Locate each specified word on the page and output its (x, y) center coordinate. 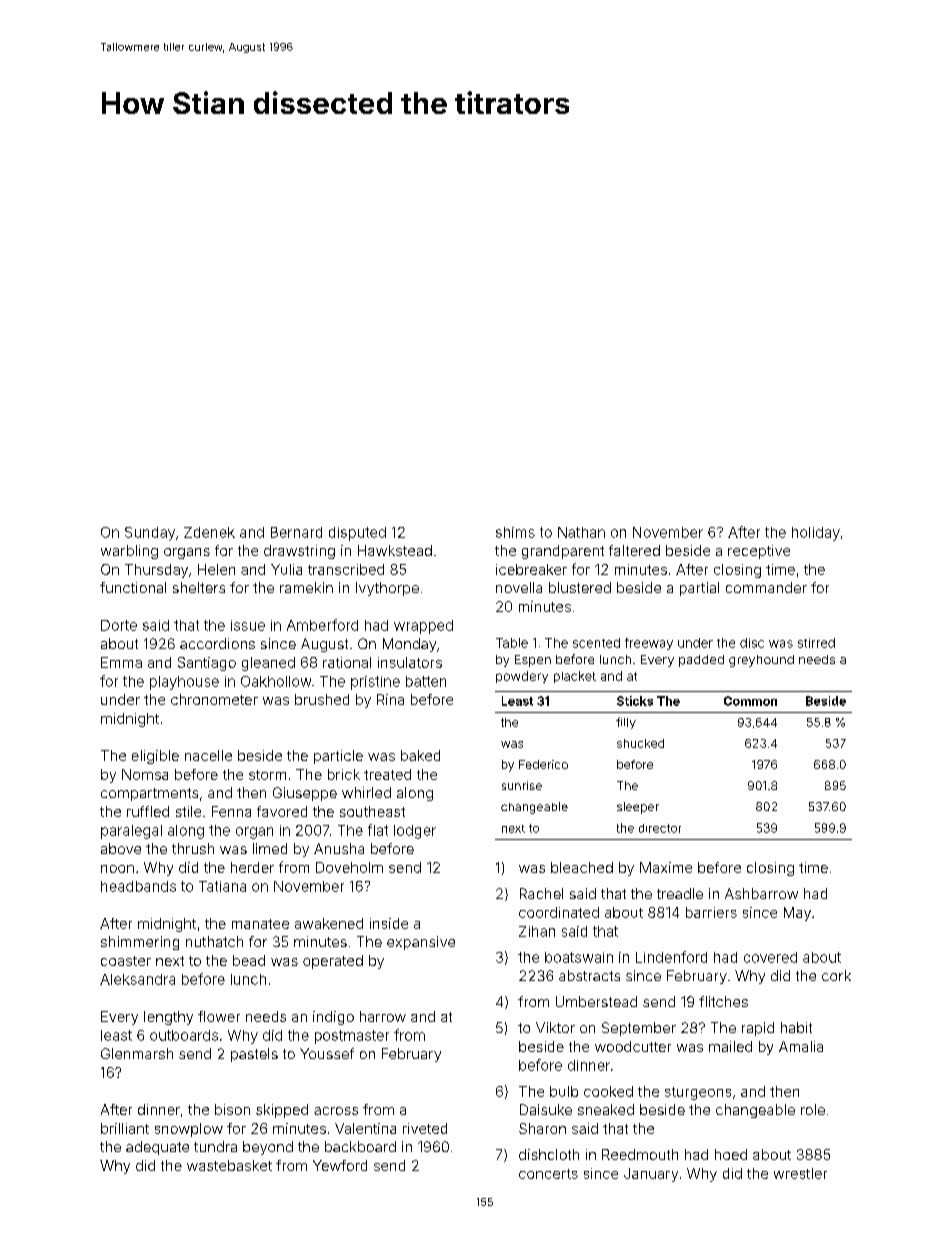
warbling (129, 552)
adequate (157, 1148)
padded (701, 661)
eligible (155, 757)
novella (519, 587)
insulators (410, 662)
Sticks (635, 701)
